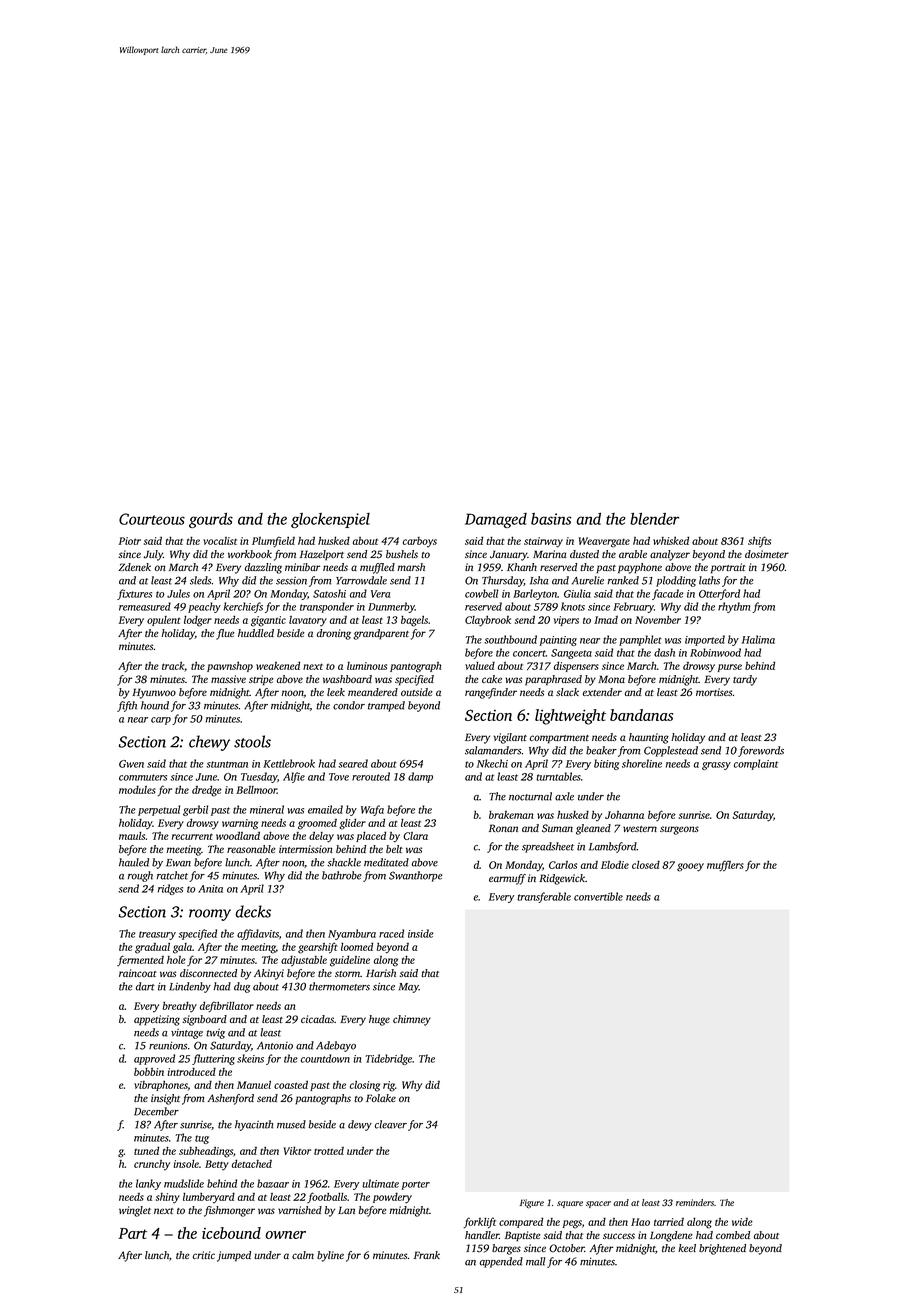  I want to click on mortises, so click(714, 692).
